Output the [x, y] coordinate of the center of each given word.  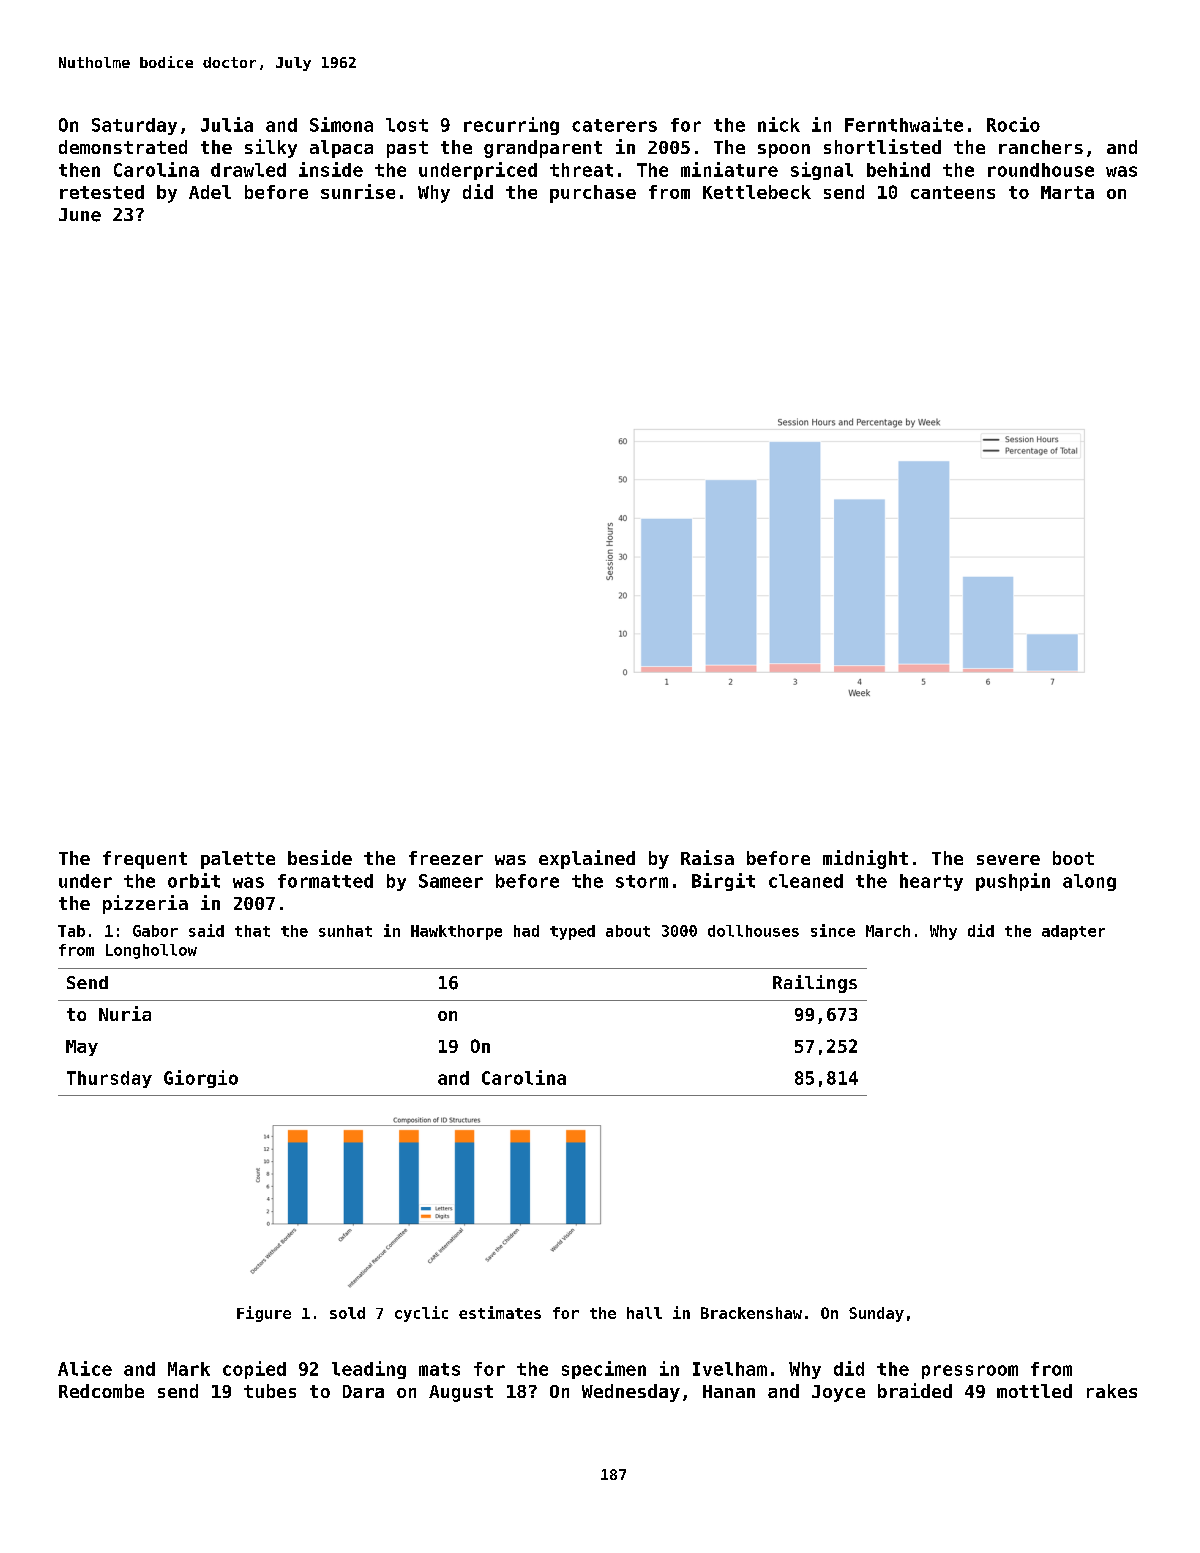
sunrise [358, 191]
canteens [953, 192]
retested [102, 192]
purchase [593, 194]
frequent [145, 860]
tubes [270, 1391]
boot [1073, 858]
